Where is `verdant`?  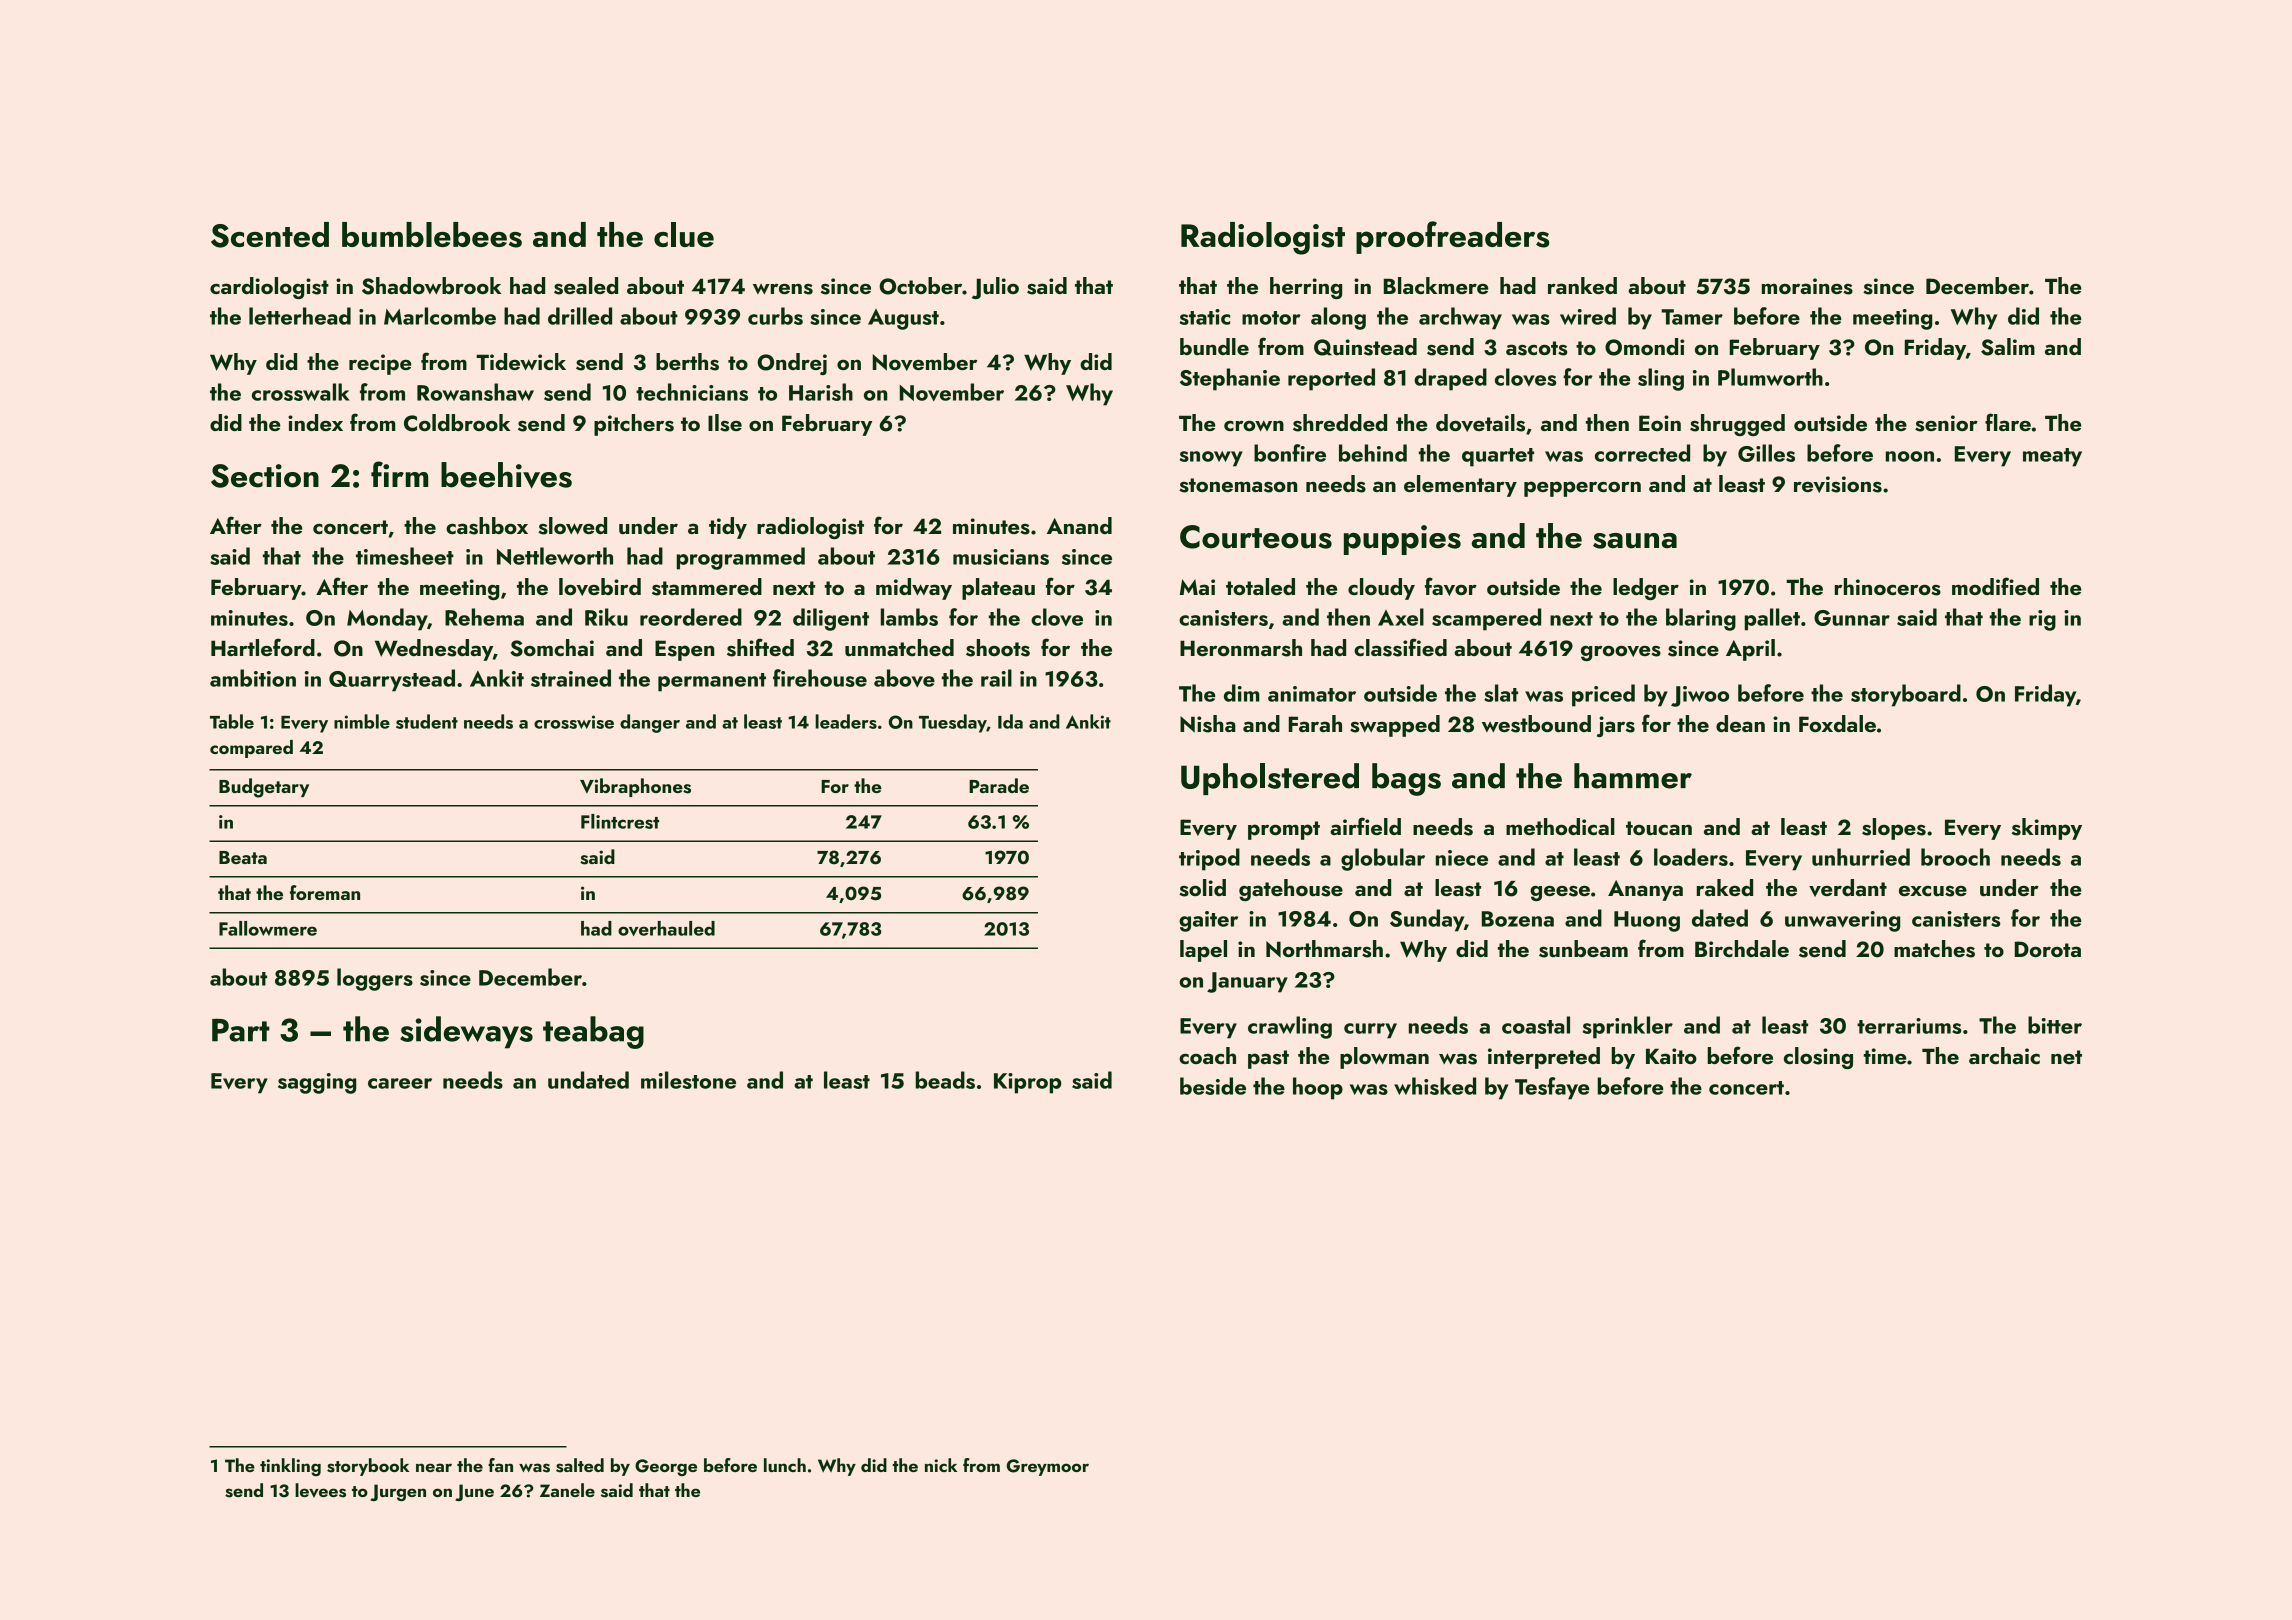 verdant is located at coordinates (1848, 888).
